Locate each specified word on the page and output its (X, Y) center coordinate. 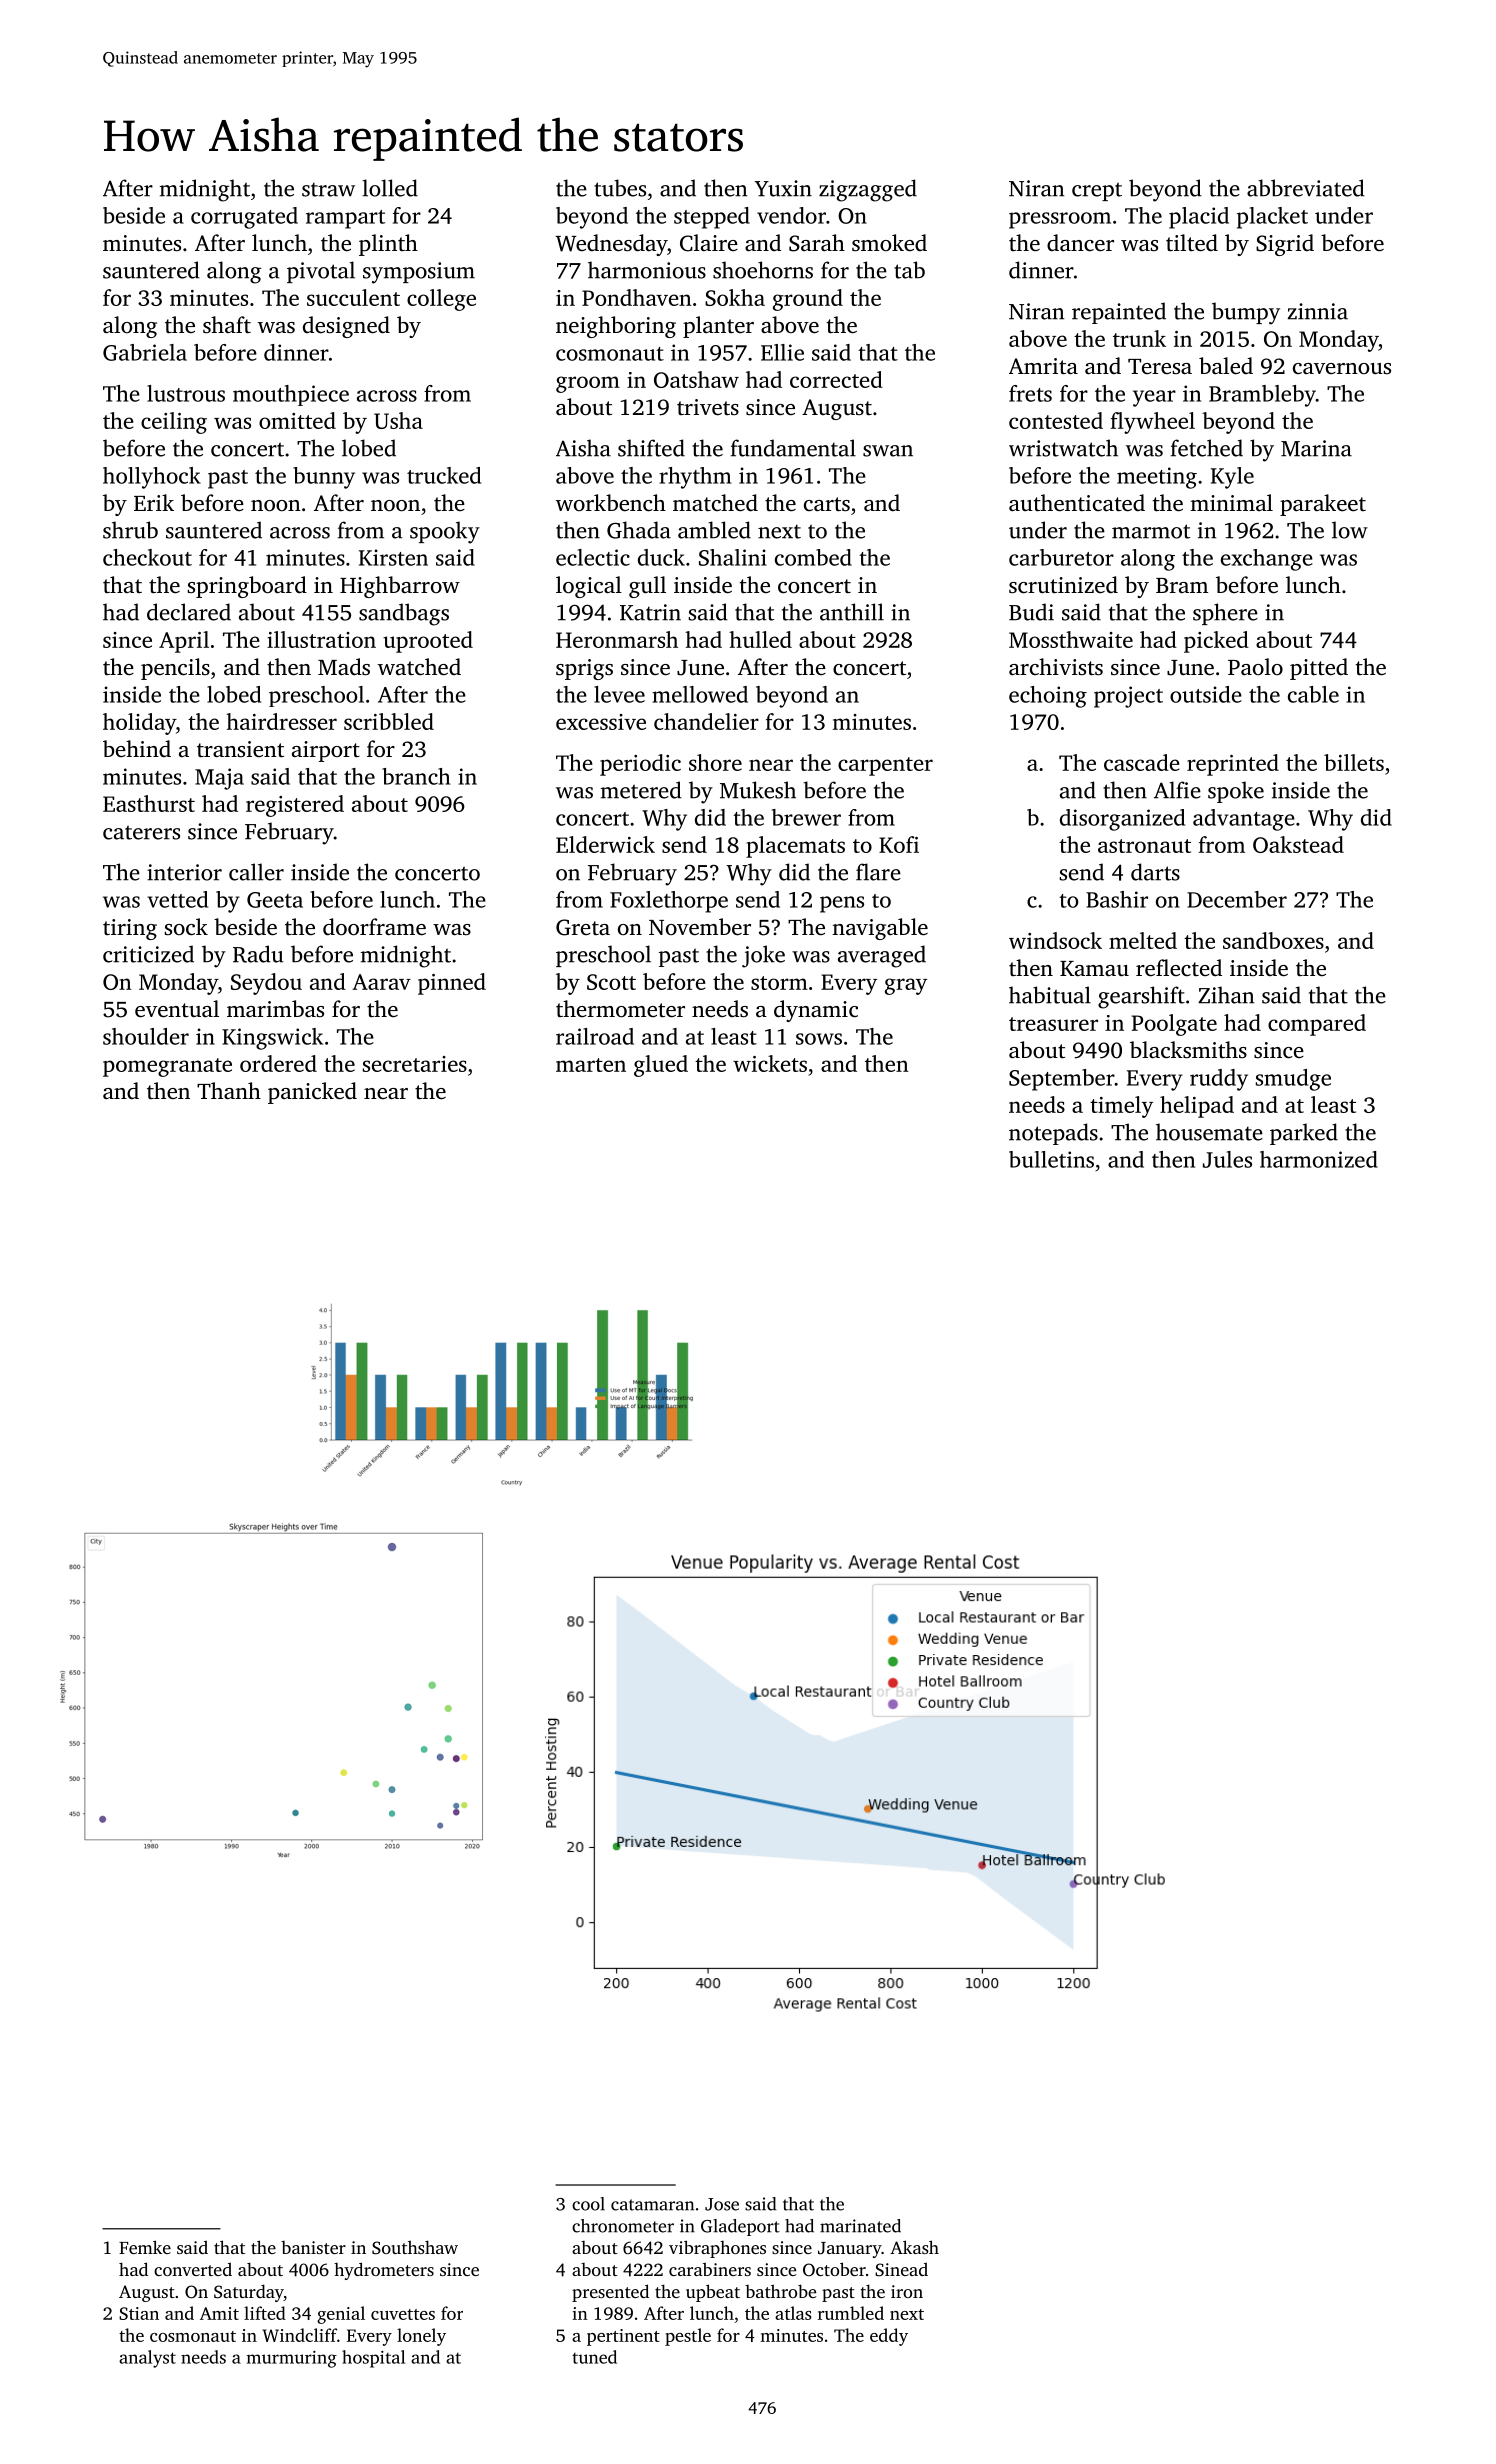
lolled (390, 188)
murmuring (292, 2359)
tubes (620, 188)
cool (588, 2204)
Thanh (229, 1090)
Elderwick (605, 844)
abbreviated (1306, 188)
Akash (914, 2247)
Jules (1227, 1159)
